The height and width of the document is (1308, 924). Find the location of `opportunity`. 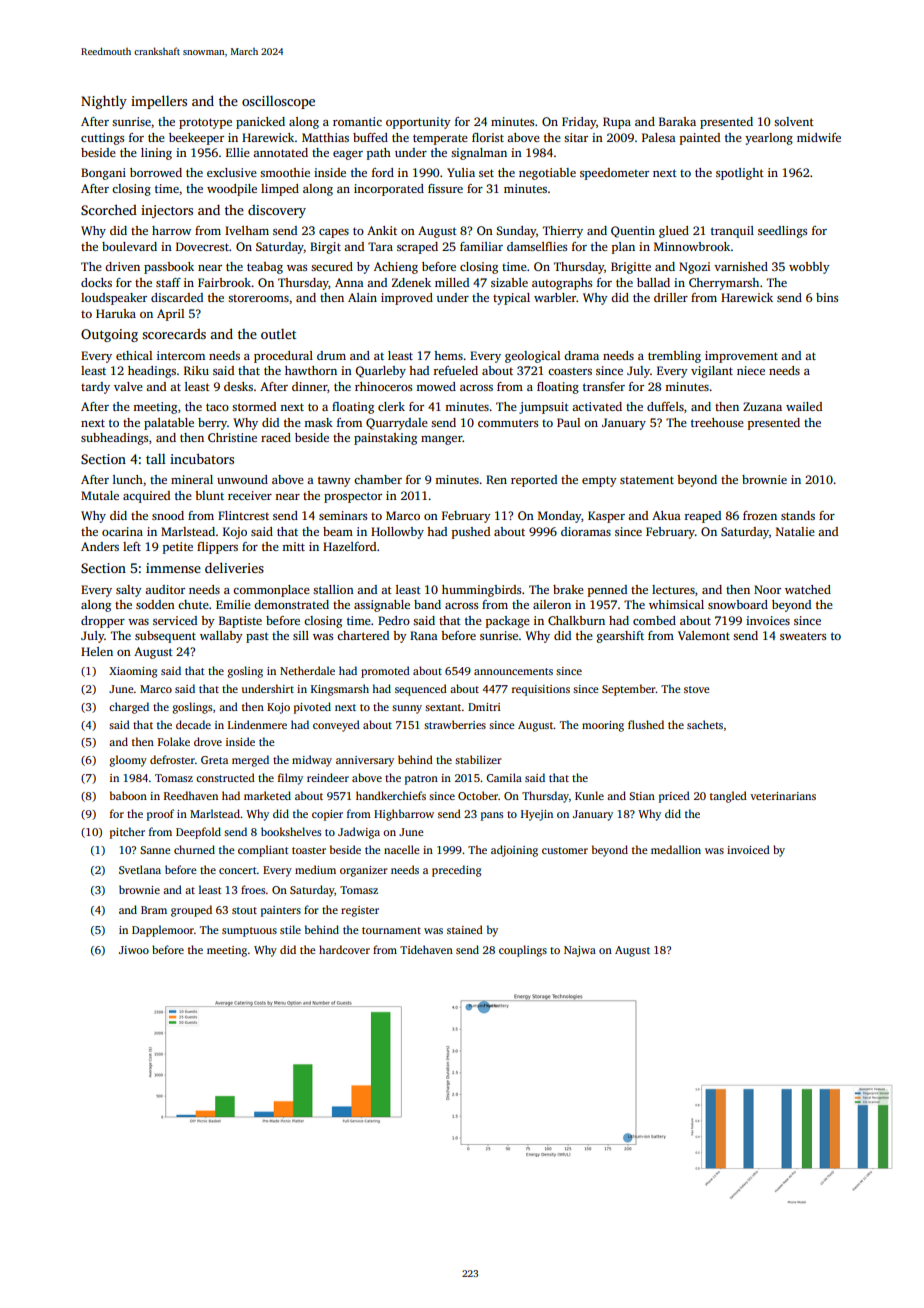

opportunity is located at coordinates (418, 123).
